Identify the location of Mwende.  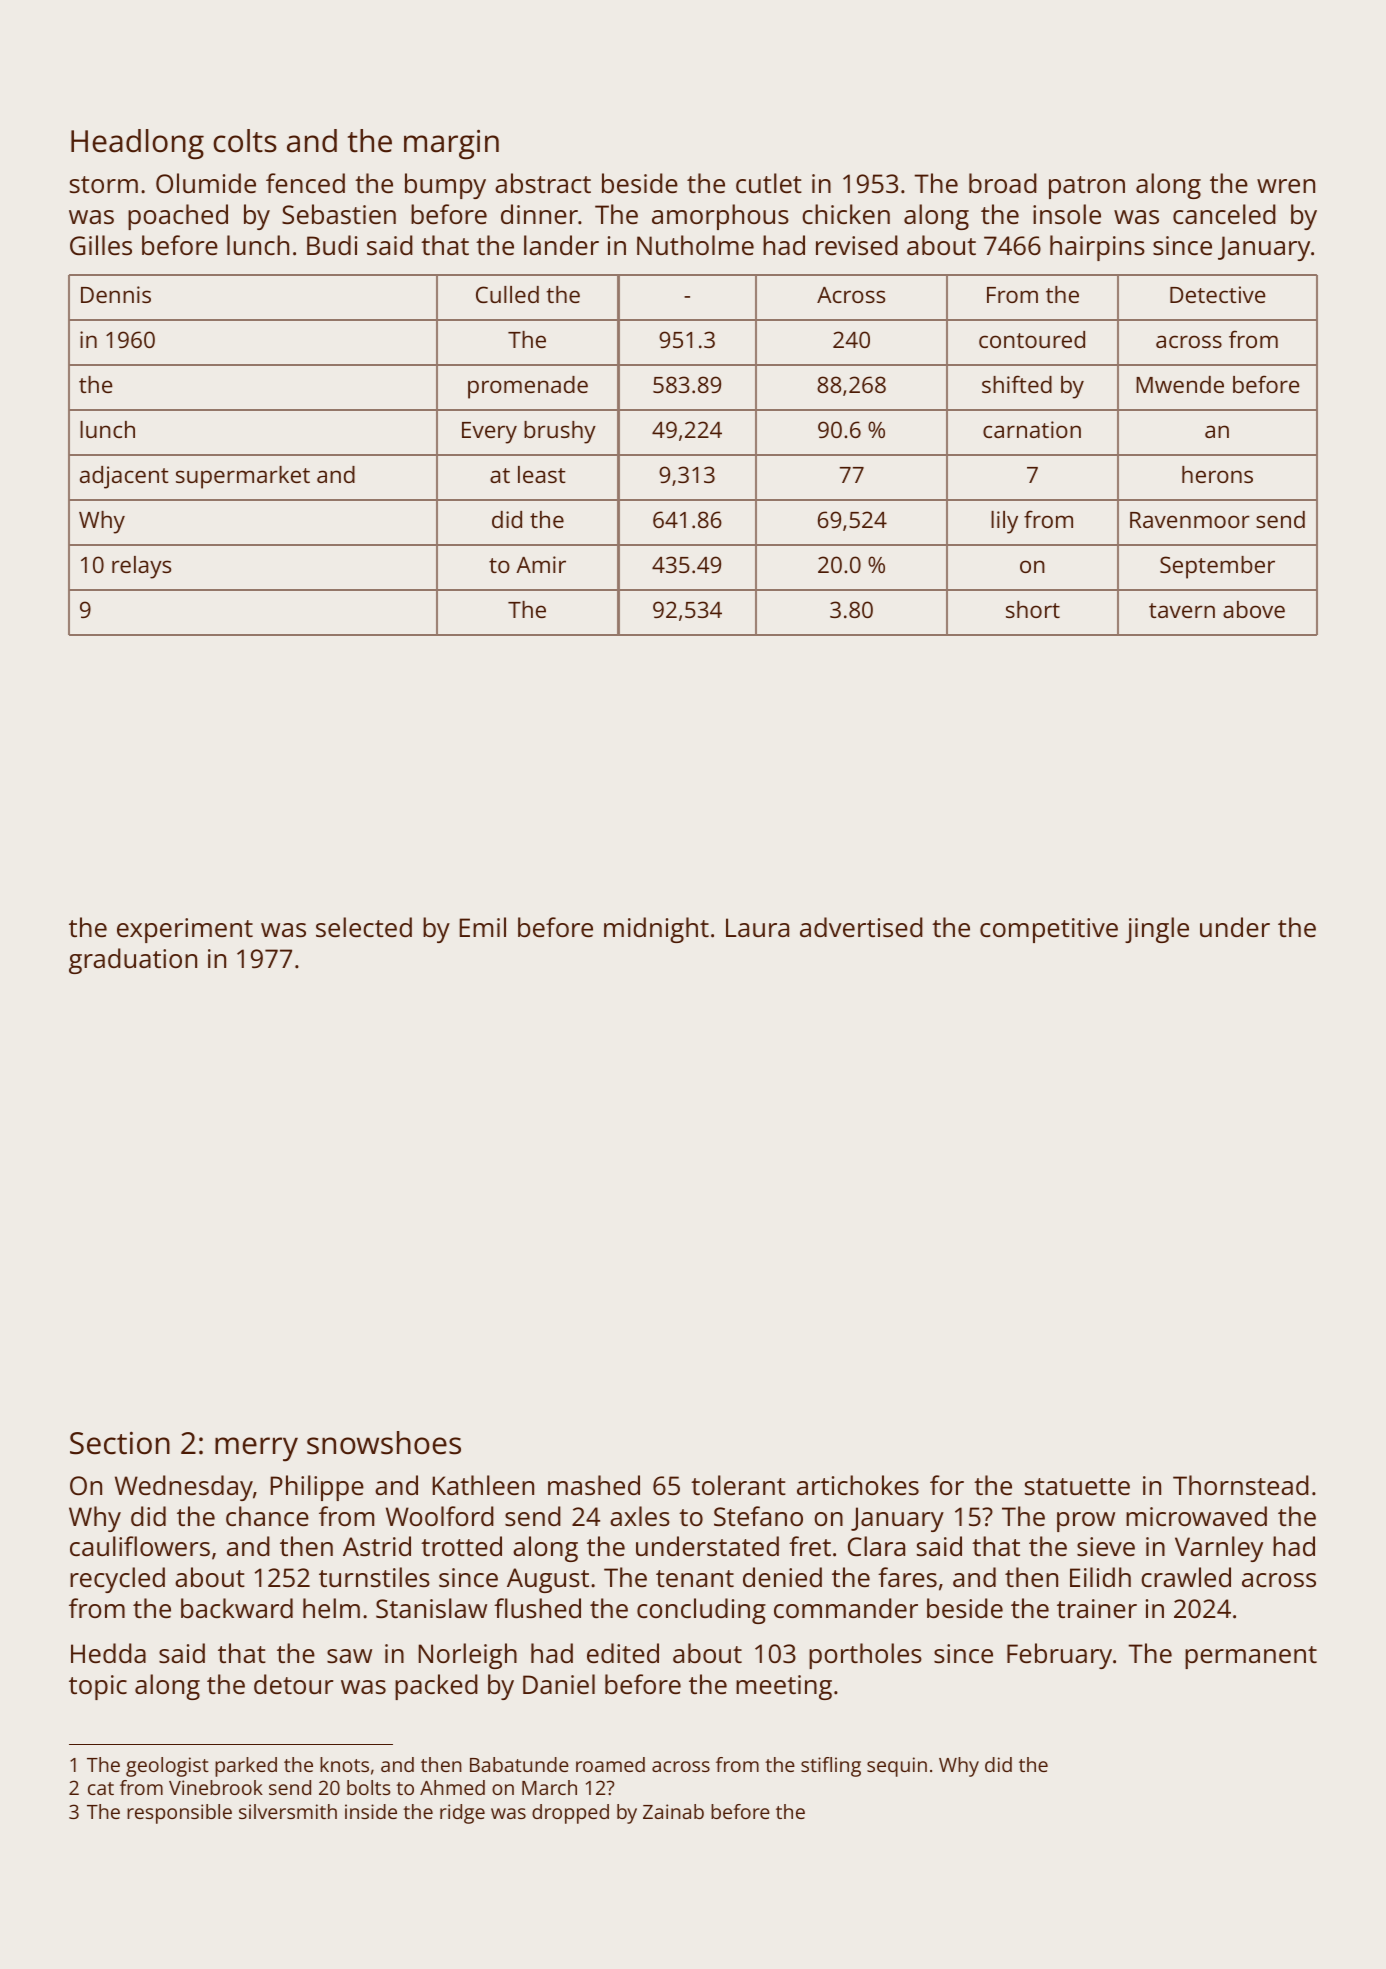
(1180, 384).
